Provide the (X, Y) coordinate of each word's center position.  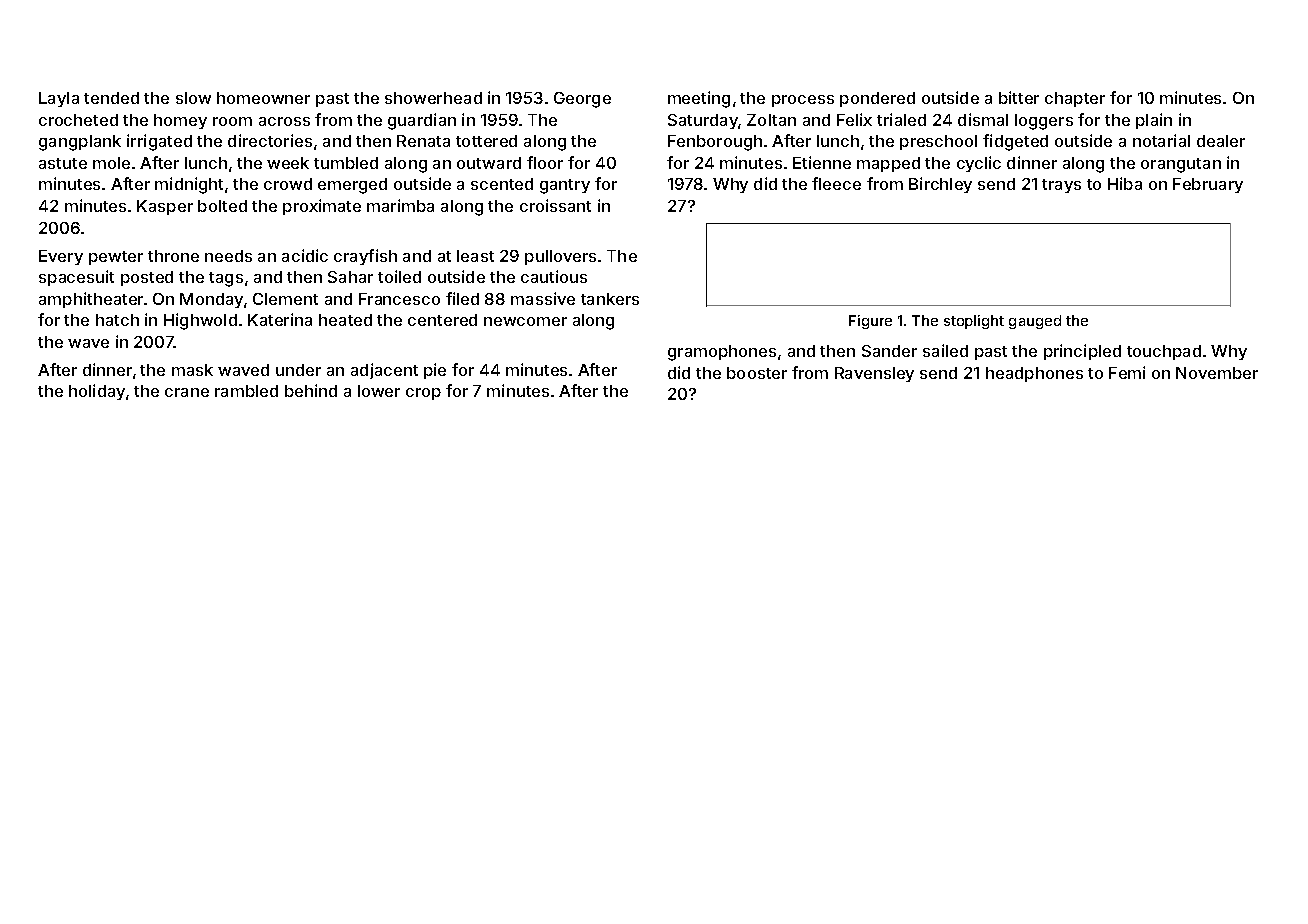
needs (228, 256)
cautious (554, 276)
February (1208, 185)
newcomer (525, 321)
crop (423, 394)
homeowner (263, 98)
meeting (699, 99)
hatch (117, 320)
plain (1154, 121)
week (288, 163)
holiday (97, 392)
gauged (1035, 322)
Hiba (1125, 183)
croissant (555, 205)
